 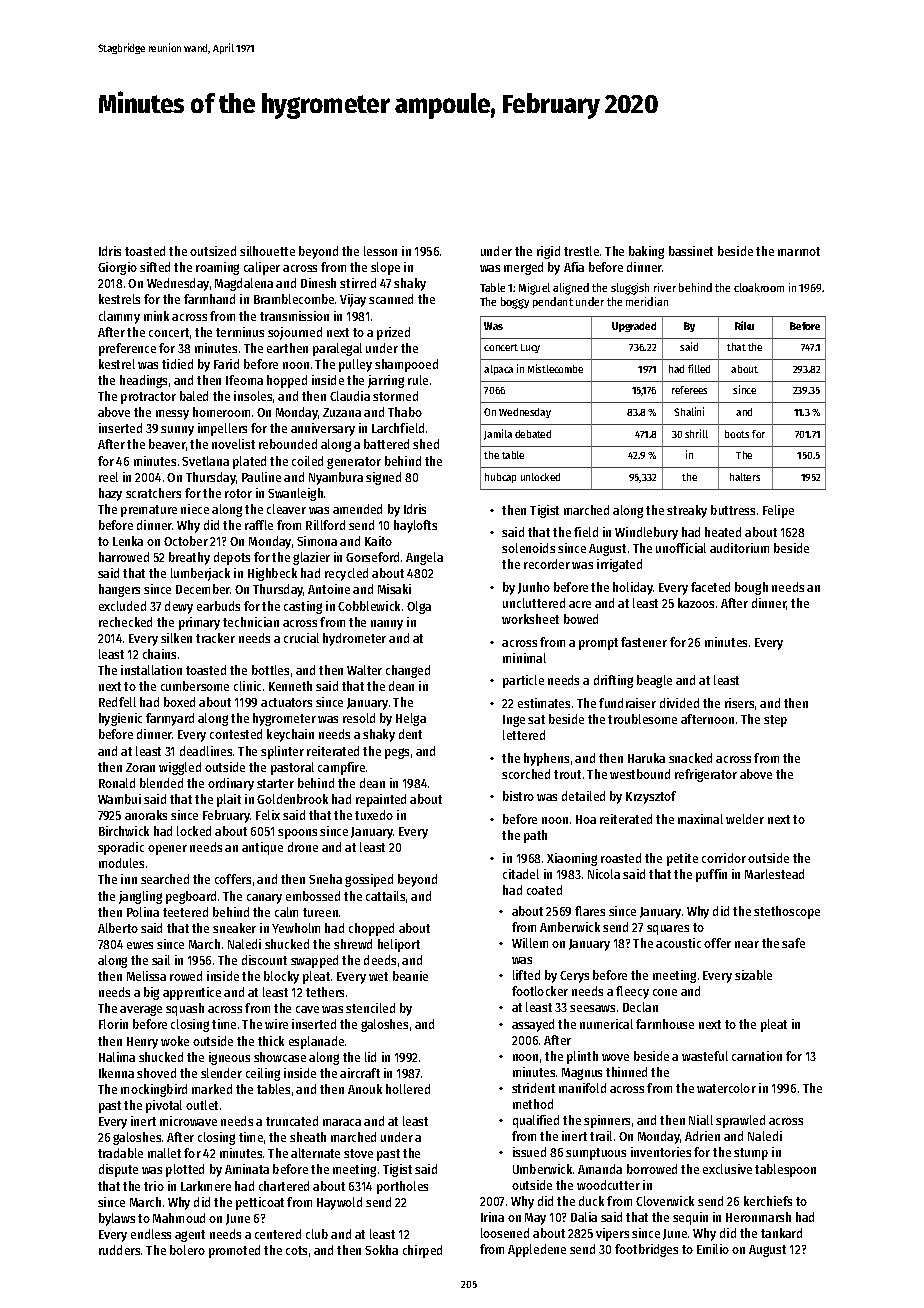 I want to click on squash, so click(x=185, y=1009).
